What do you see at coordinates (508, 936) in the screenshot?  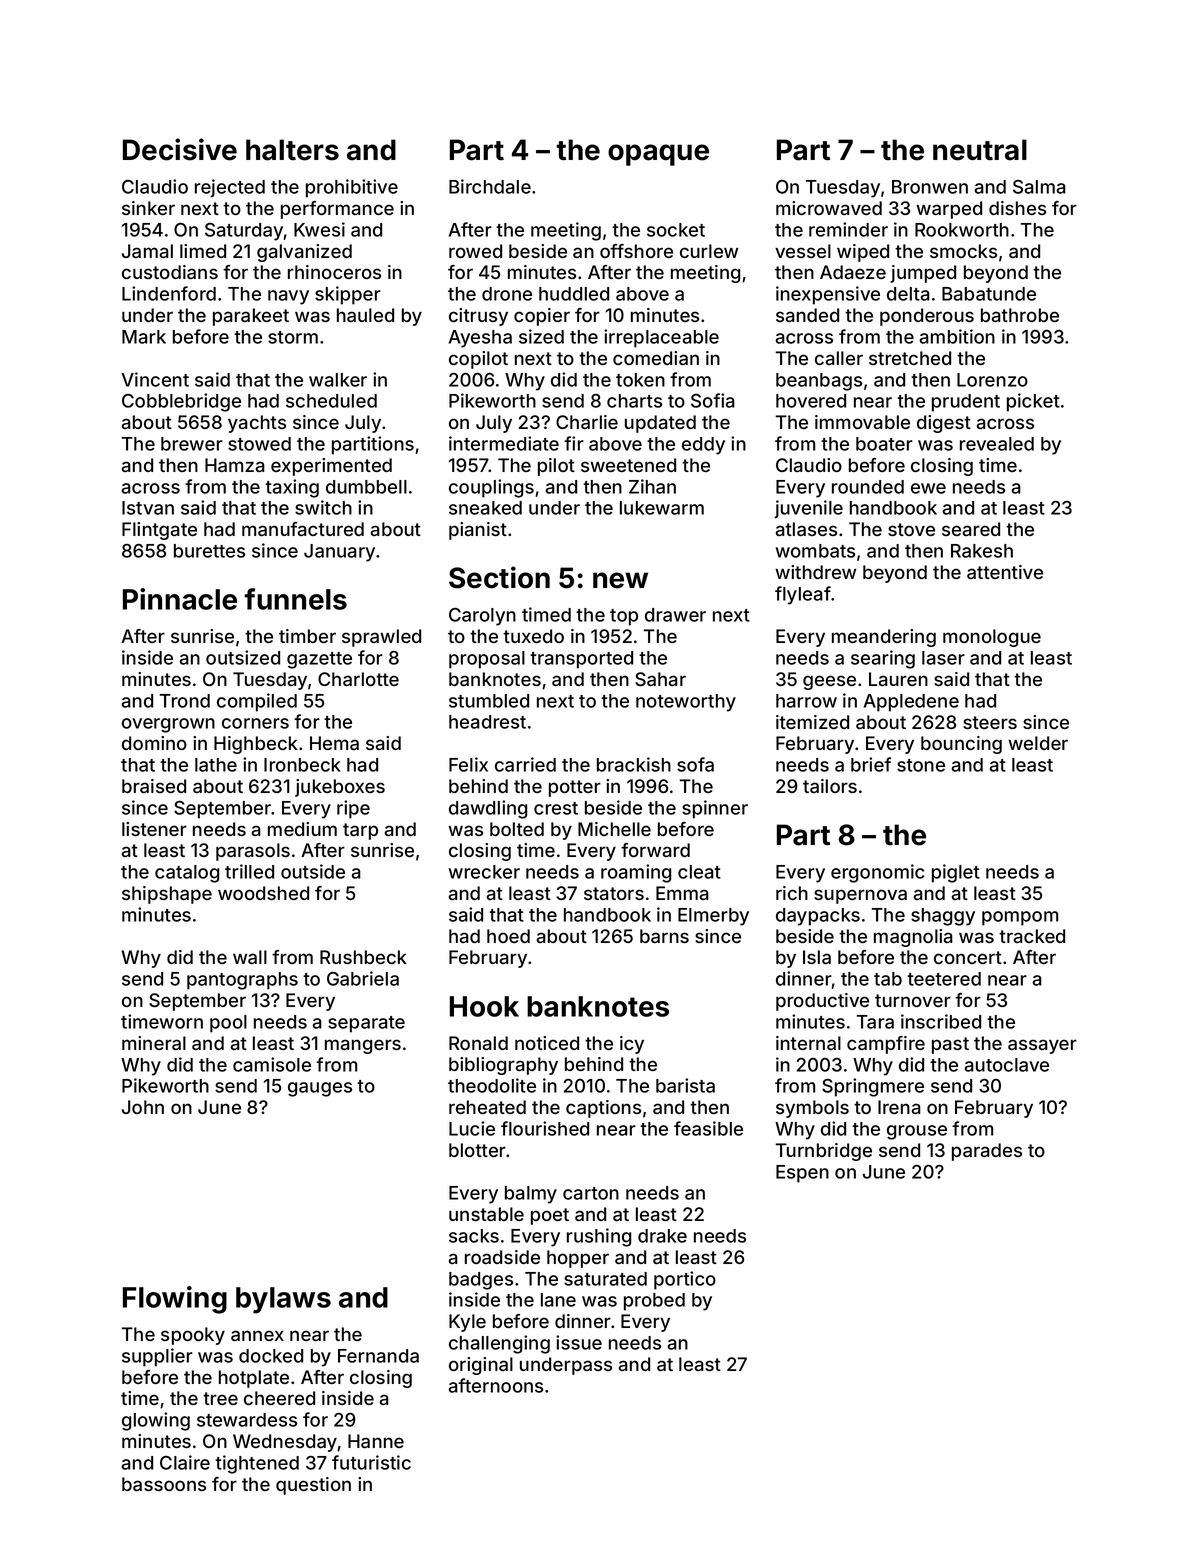 I see `hoed` at bounding box center [508, 936].
